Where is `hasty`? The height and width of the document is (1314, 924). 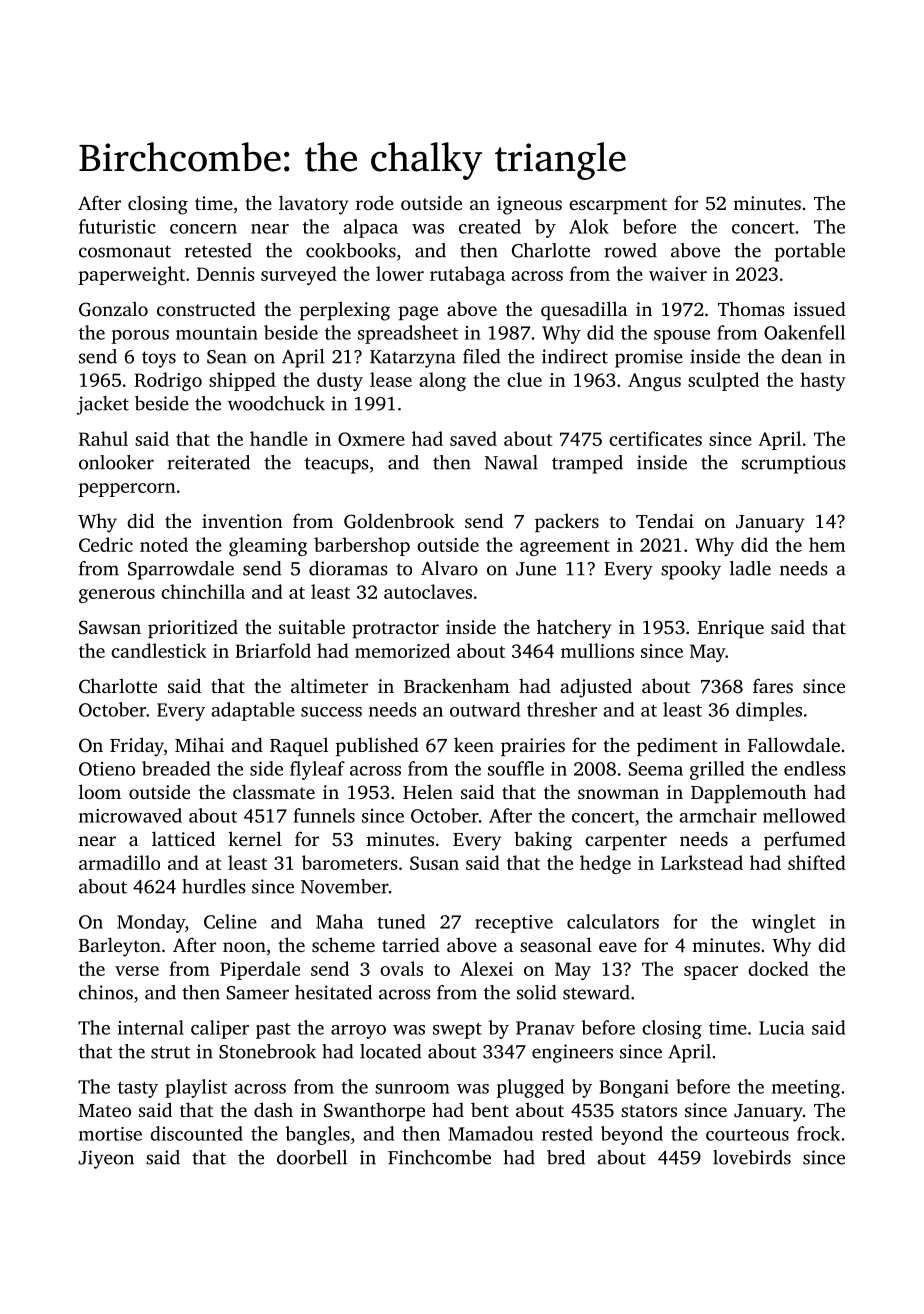 hasty is located at coordinates (823, 381).
